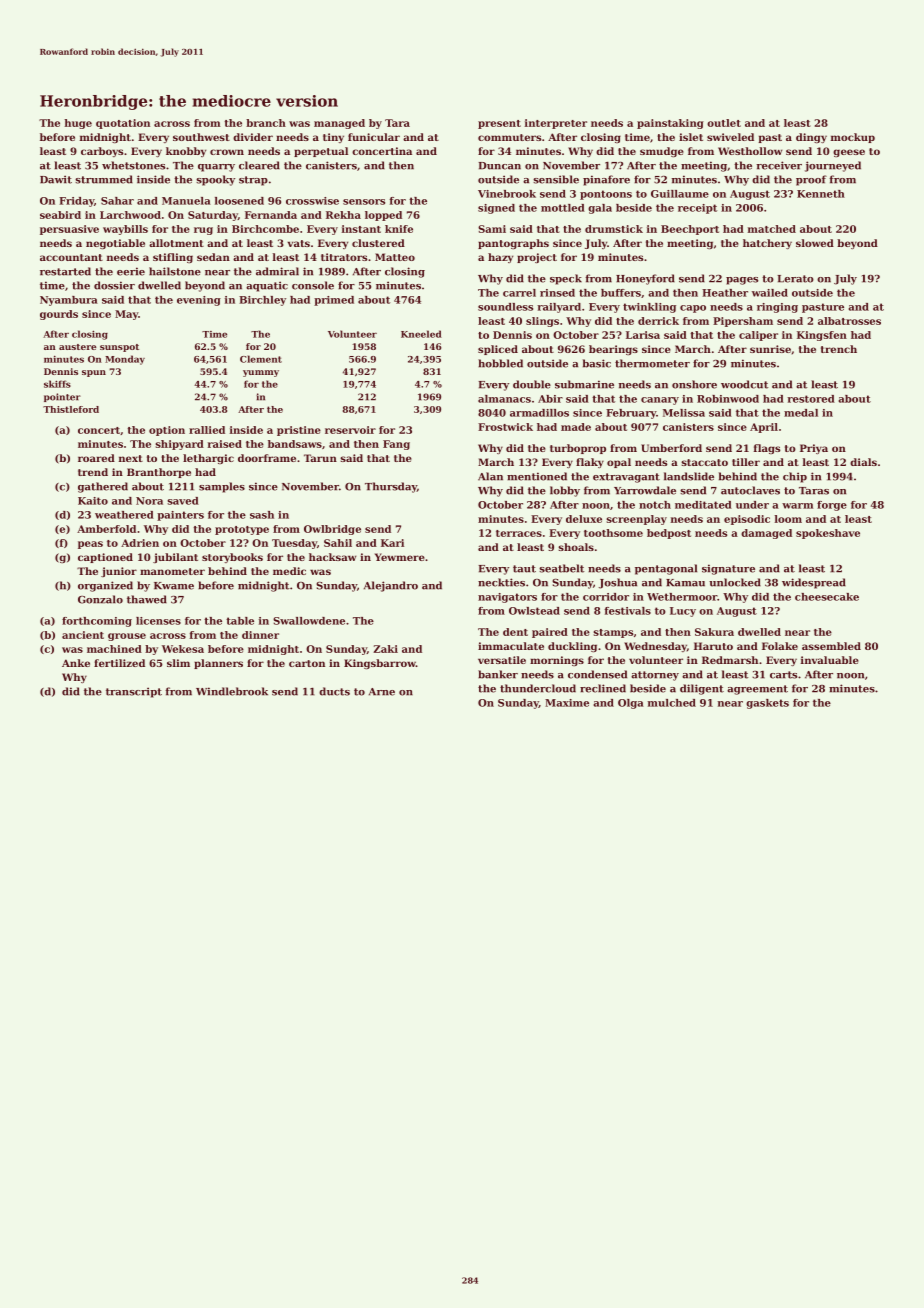 This screenshot has width=924, height=1308. What do you see at coordinates (201, 137) in the screenshot?
I see `southwest` at bounding box center [201, 137].
